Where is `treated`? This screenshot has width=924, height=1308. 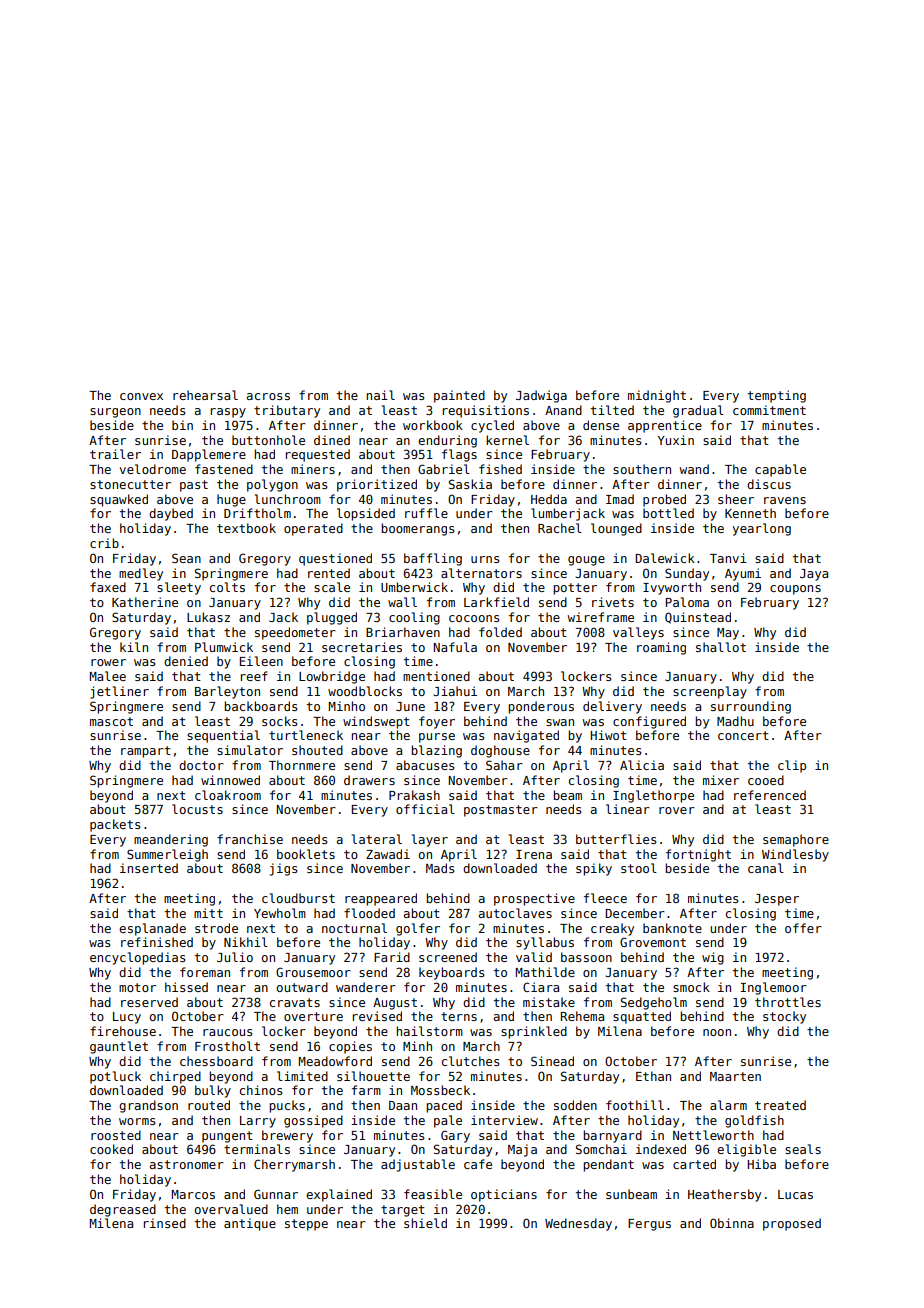
treated is located at coordinates (780, 1105).
